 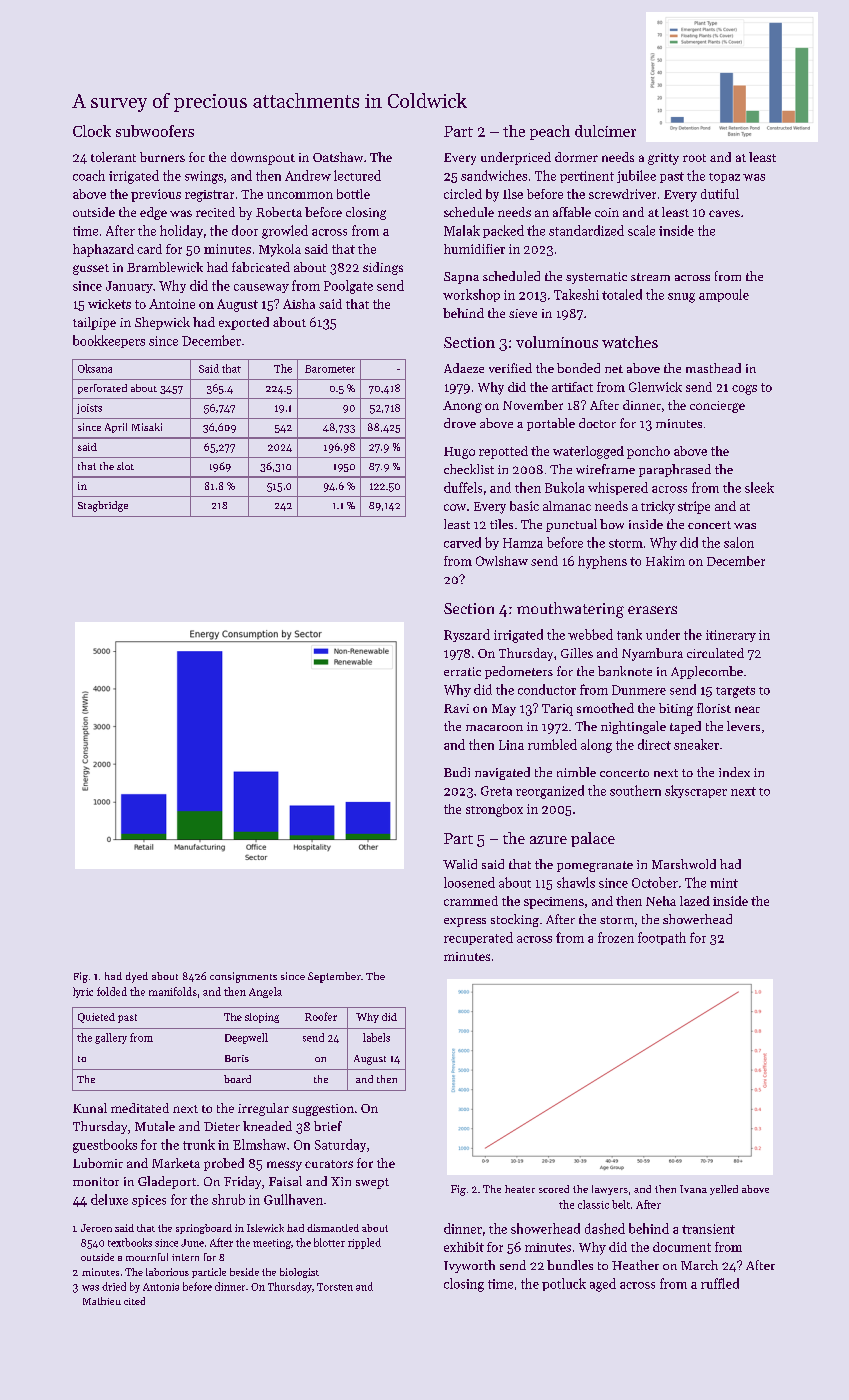 What do you see at coordinates (455, 507) in the page?
I see `cow` at bounding box center [455, 507].
